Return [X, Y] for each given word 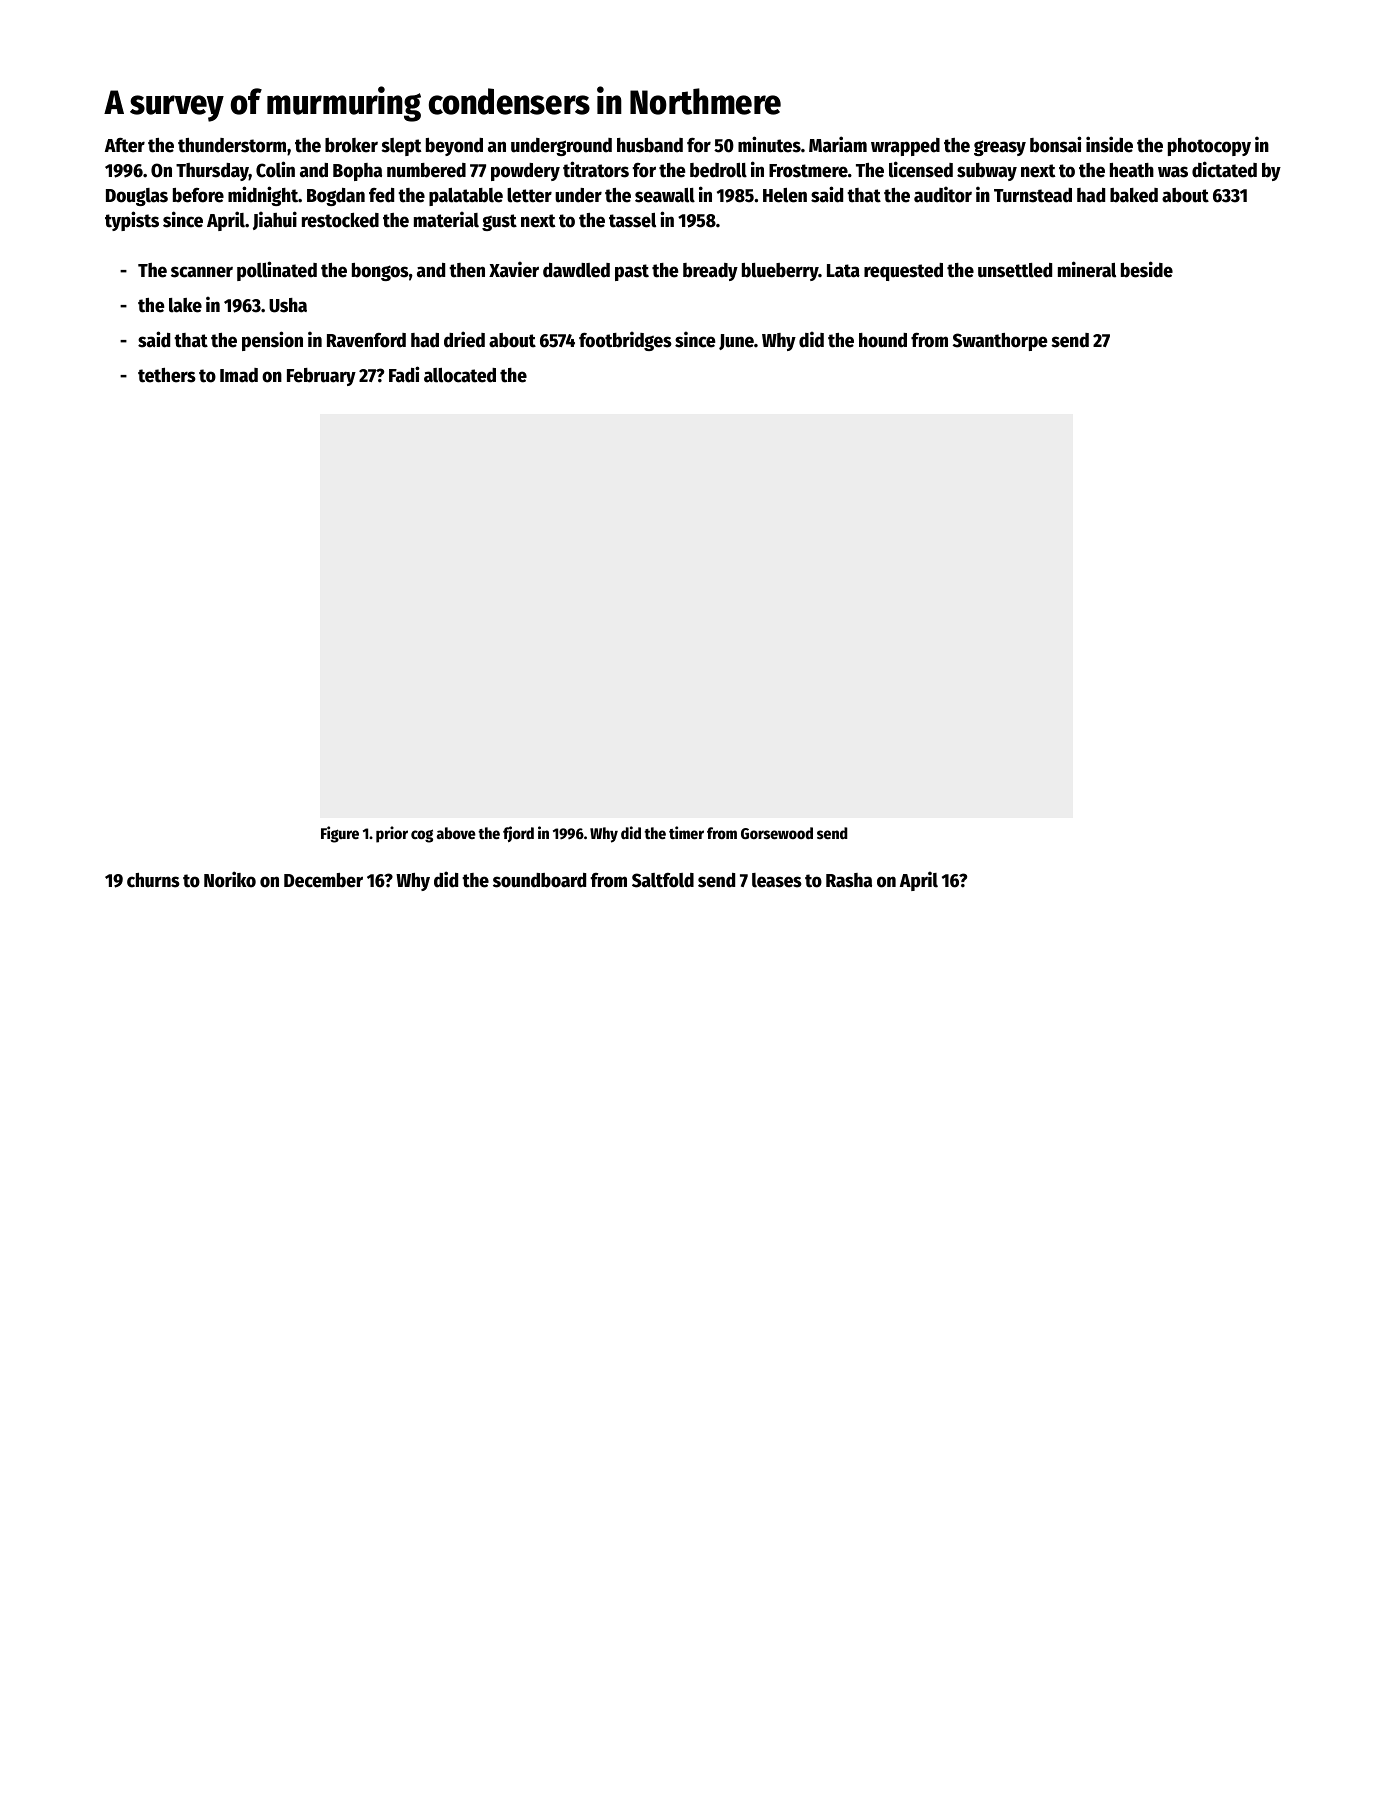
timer [686, 832]
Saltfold [663, 880]
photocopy [1209, 147]
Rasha [849, 880]
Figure [340, 834]
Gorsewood [777, 833]
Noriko [230, 879]
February [321, 377]
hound [883, 340]
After [125, 145]
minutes [769, 144]
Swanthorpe [1000, 342]
